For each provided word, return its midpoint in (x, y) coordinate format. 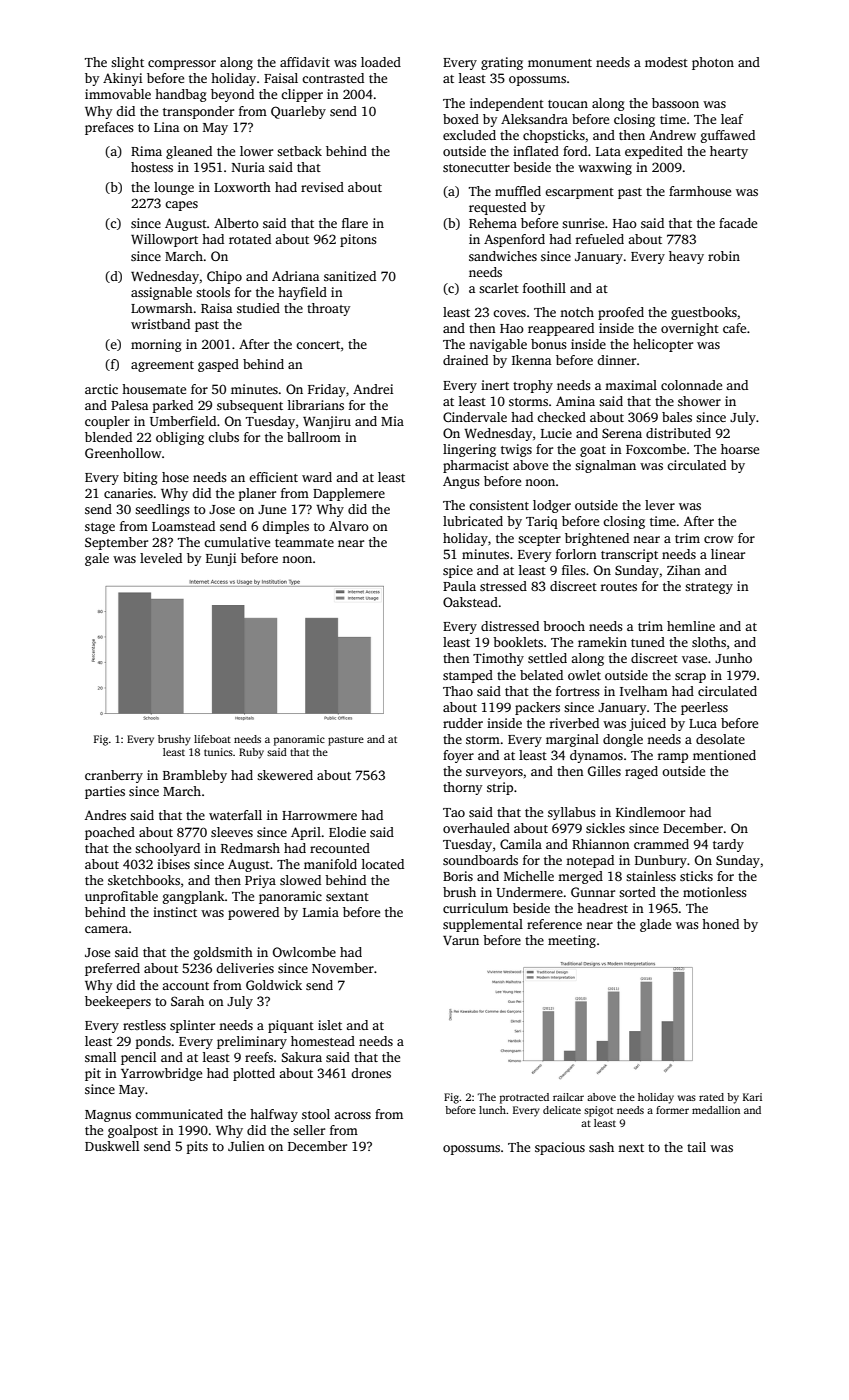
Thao (458, 691)
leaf (732, 119)
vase (694, 659)
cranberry (114, 776)
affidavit (305, 62)
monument (560, 63)
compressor (182, 65)
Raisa (216, 308)
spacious (560, 1148)
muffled (518, 191)
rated (711, 1097)
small (100, 1057)
